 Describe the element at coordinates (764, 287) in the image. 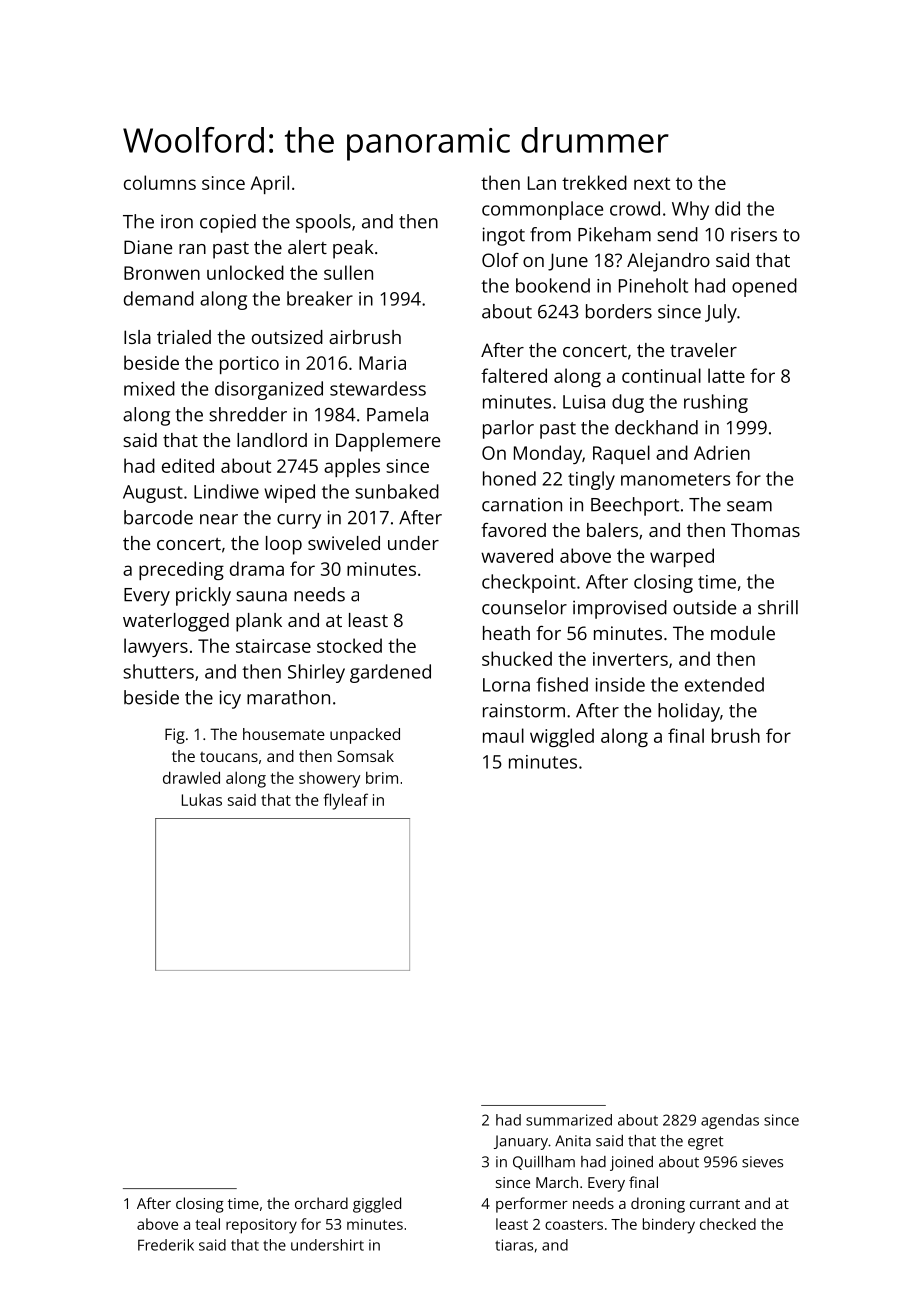

I see `opened` at that location.
